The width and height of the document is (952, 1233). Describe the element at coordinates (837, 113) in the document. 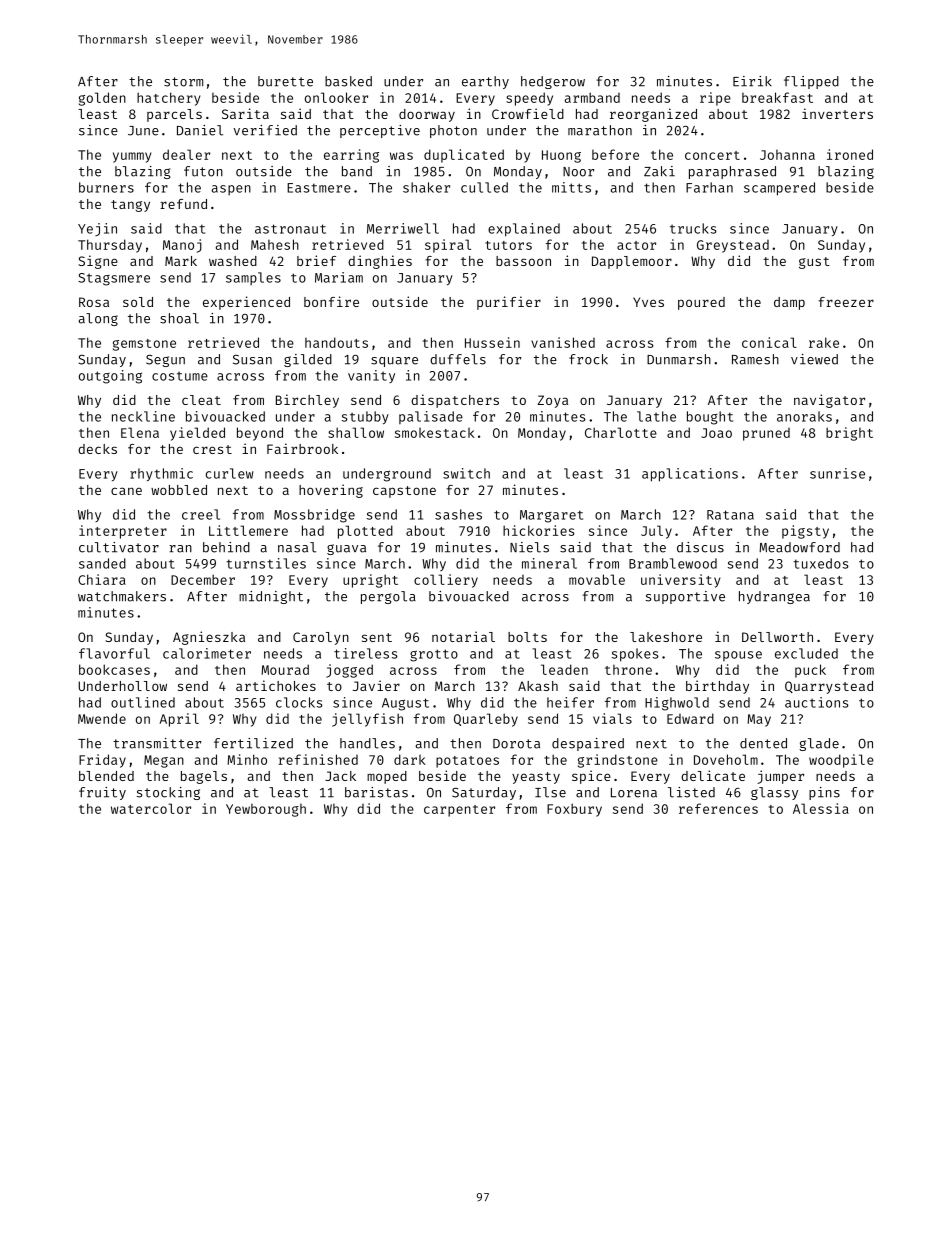

I see `inverters` at that location.
